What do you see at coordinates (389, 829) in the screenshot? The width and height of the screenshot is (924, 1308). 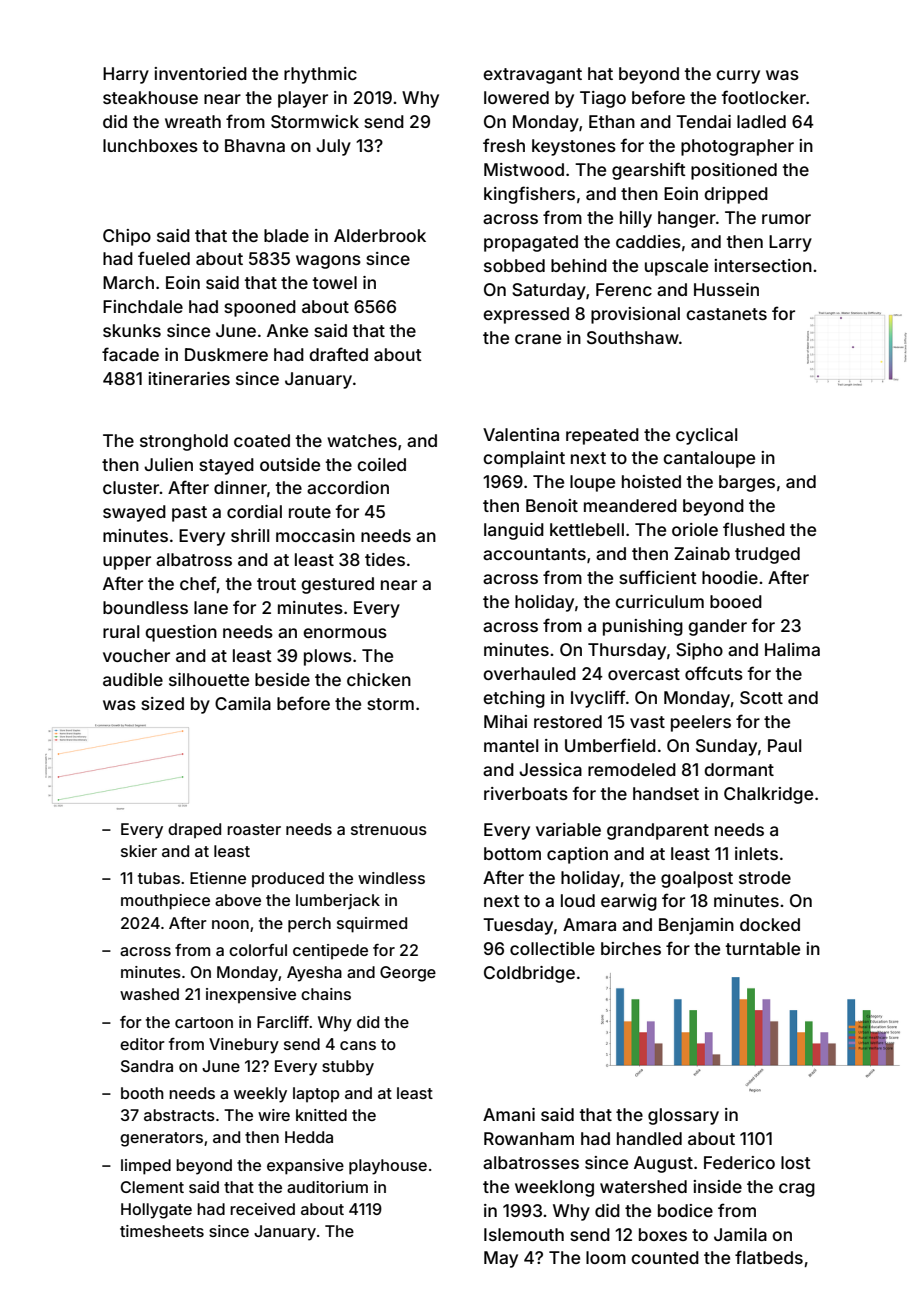 I see `strenuous` at bounding box center [389, 829].
